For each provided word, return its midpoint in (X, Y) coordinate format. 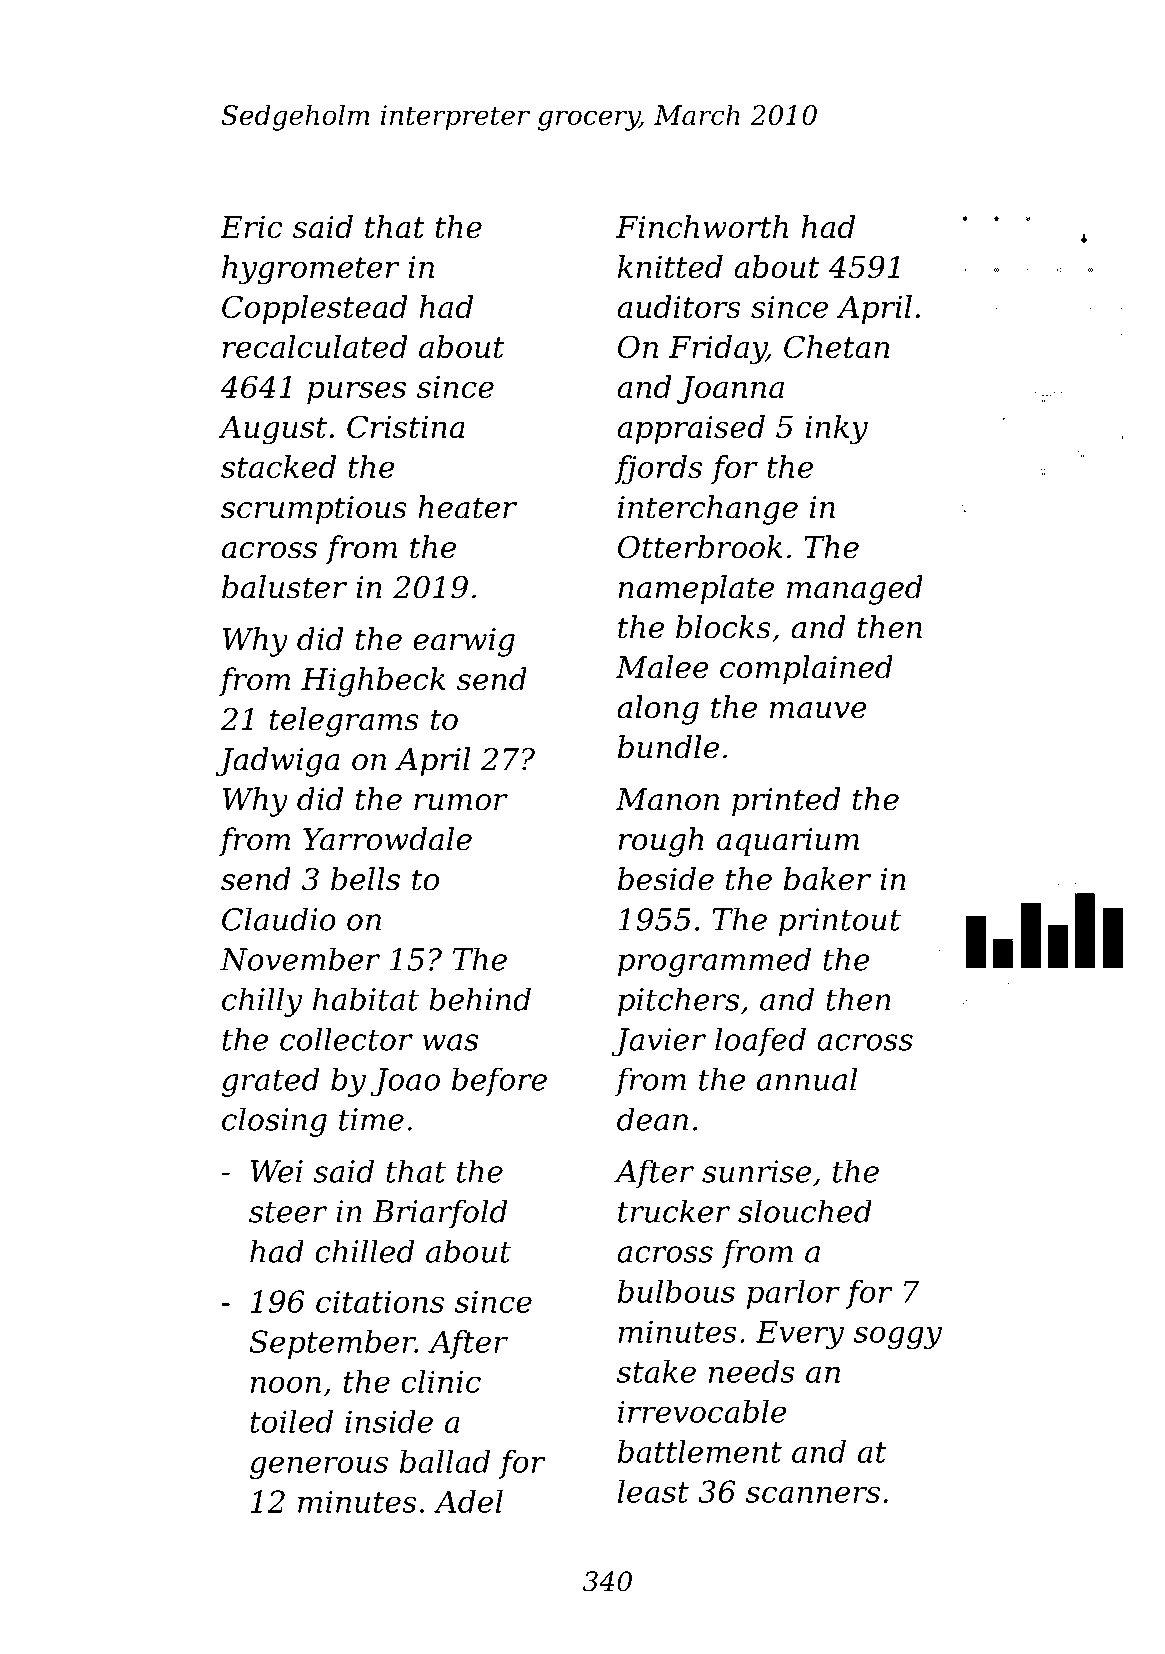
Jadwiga (278, 762)
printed (786, 801)
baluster (284, 587)
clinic (441, 1381)
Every (800, 1334)
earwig (464, 642)
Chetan (837, 346)
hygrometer (311, 270)
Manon (667, 799)
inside (389, 1421)
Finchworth (702, 226)
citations (380, 1301)
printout (840, 922)
